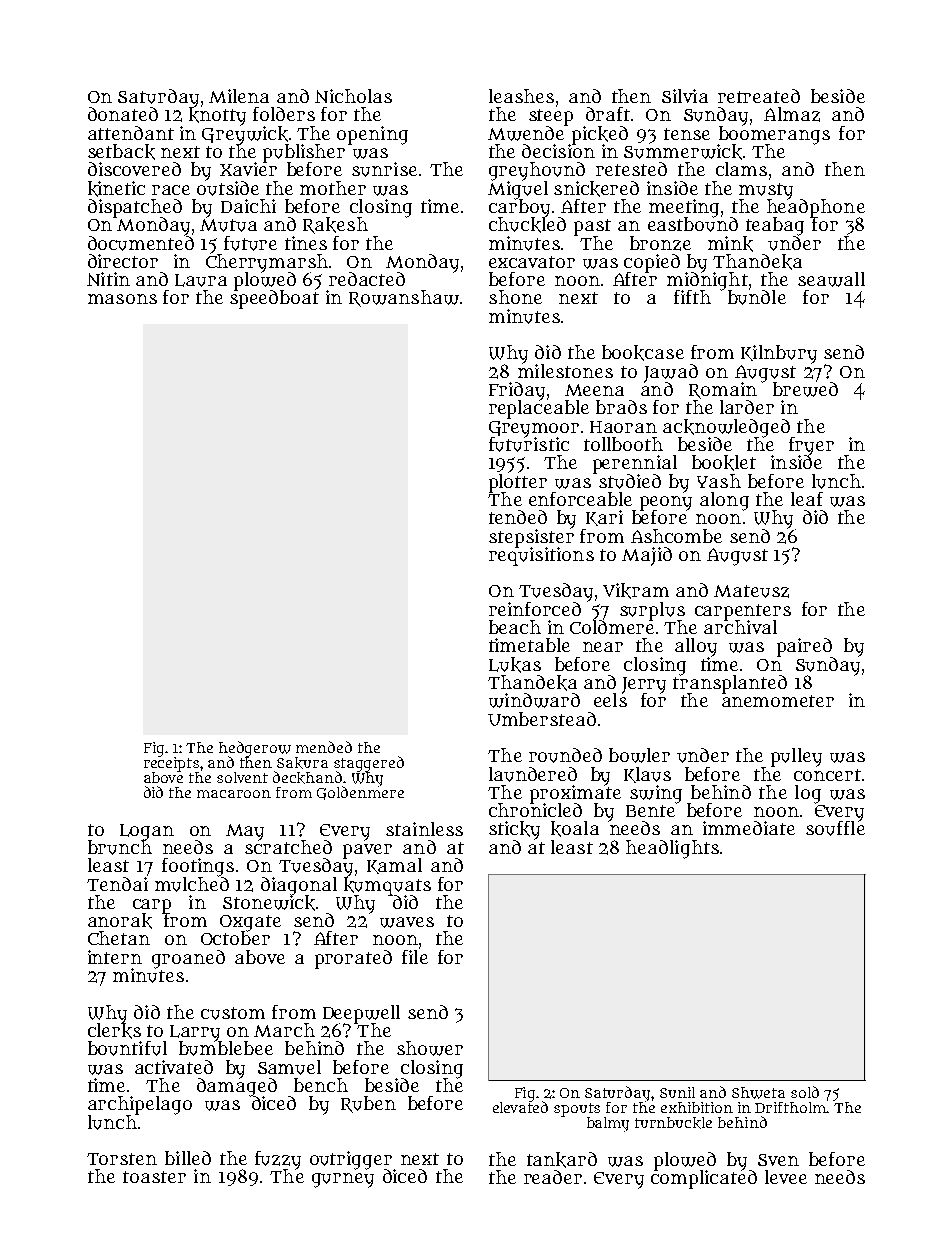 The width and height of the screenshot is (952, 1233). Describe the element at coordinates (759, 96) in the screenshot. I see `retreated` at that location.
